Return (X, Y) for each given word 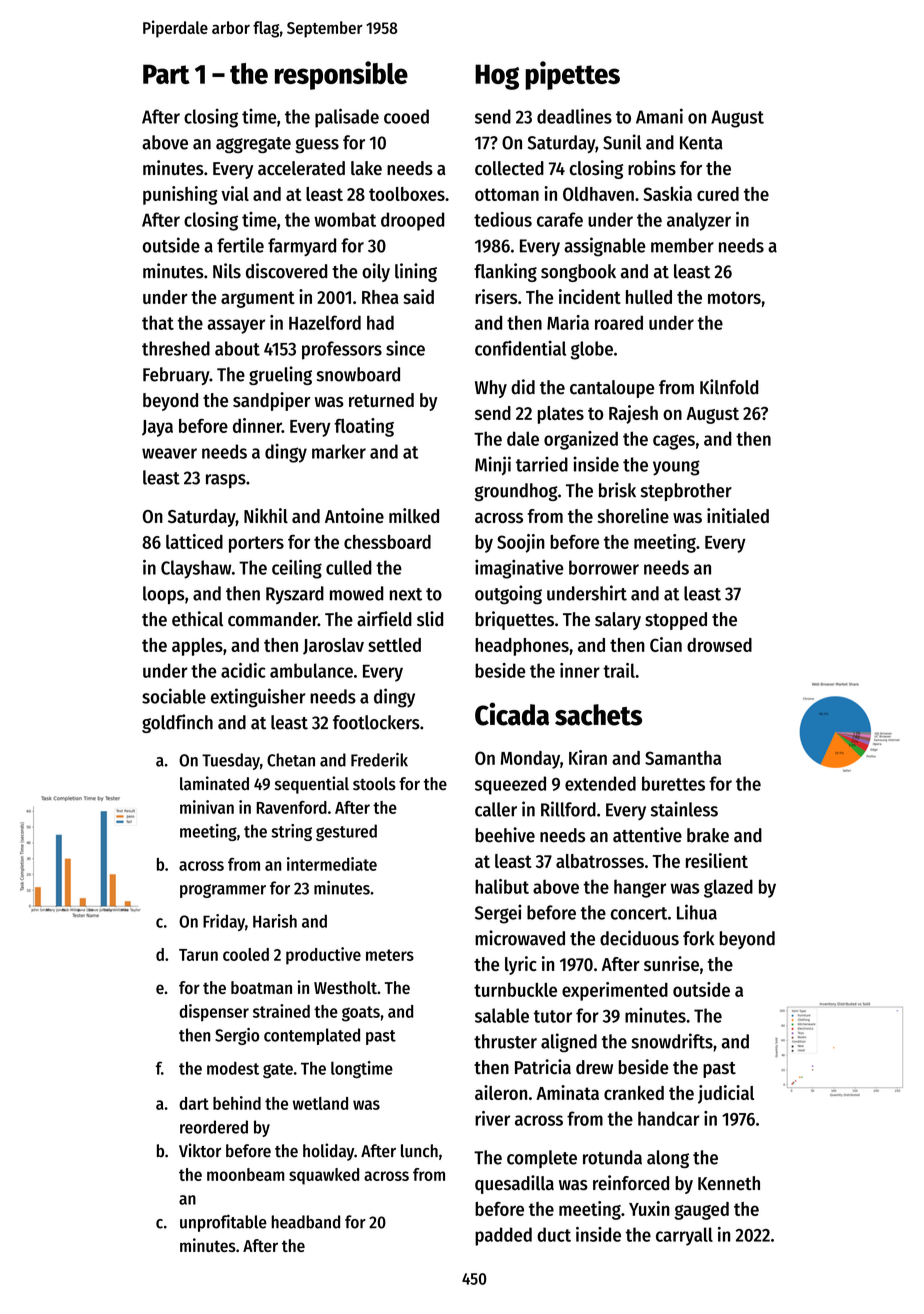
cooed (406, 116)
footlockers (376, 722)
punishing (180, 195)
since (405, 348)
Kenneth (729, 1183)
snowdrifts (672, 1041)
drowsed (719, 645)
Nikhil (266, 515)
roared (619, 322)
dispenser (214, 1012)
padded (503, 1236)
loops (164, 595)
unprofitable (223, 1223)
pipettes (572, 75)
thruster (505, 1041)
